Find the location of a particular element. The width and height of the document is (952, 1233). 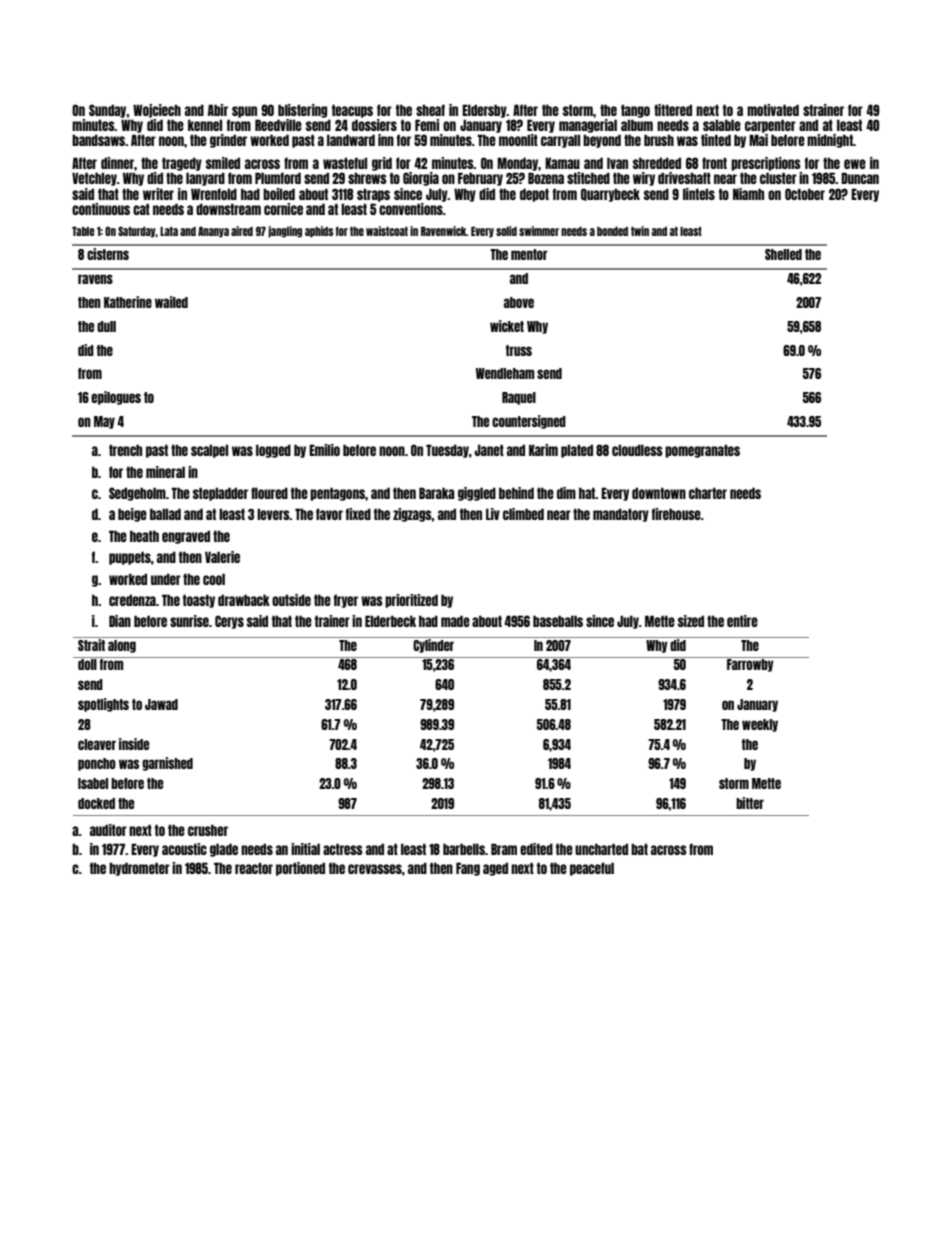

Raquel is located at coordinates (519, 398).
